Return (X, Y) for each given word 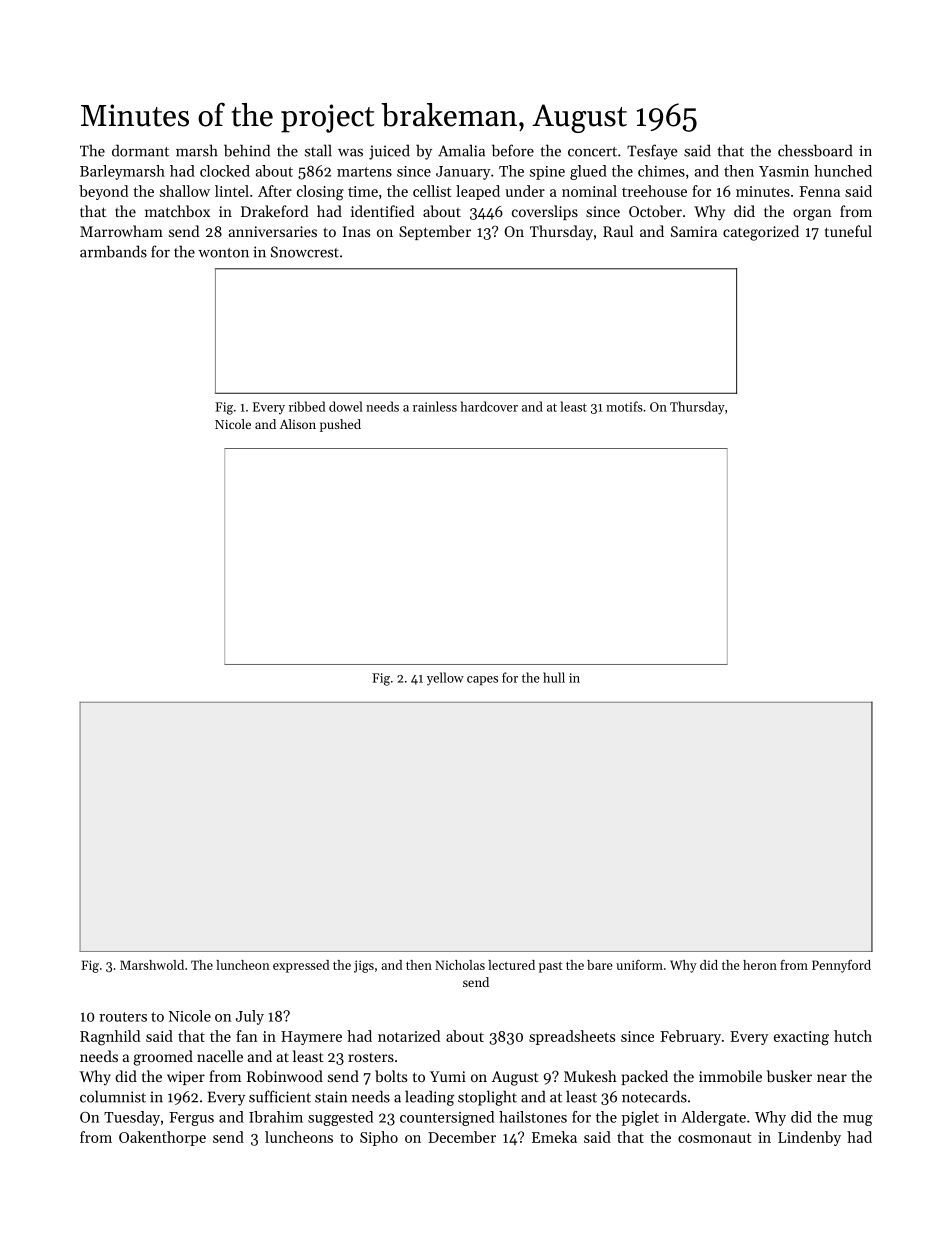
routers (123, 1017)
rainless (435, 406)
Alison (298, 424)
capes (482, 680)
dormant (140, 150)
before (513, 150)
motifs (624, 406)
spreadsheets (572, 1037)
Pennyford (841, 966)
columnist (113, 1096)
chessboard (815, 150)
